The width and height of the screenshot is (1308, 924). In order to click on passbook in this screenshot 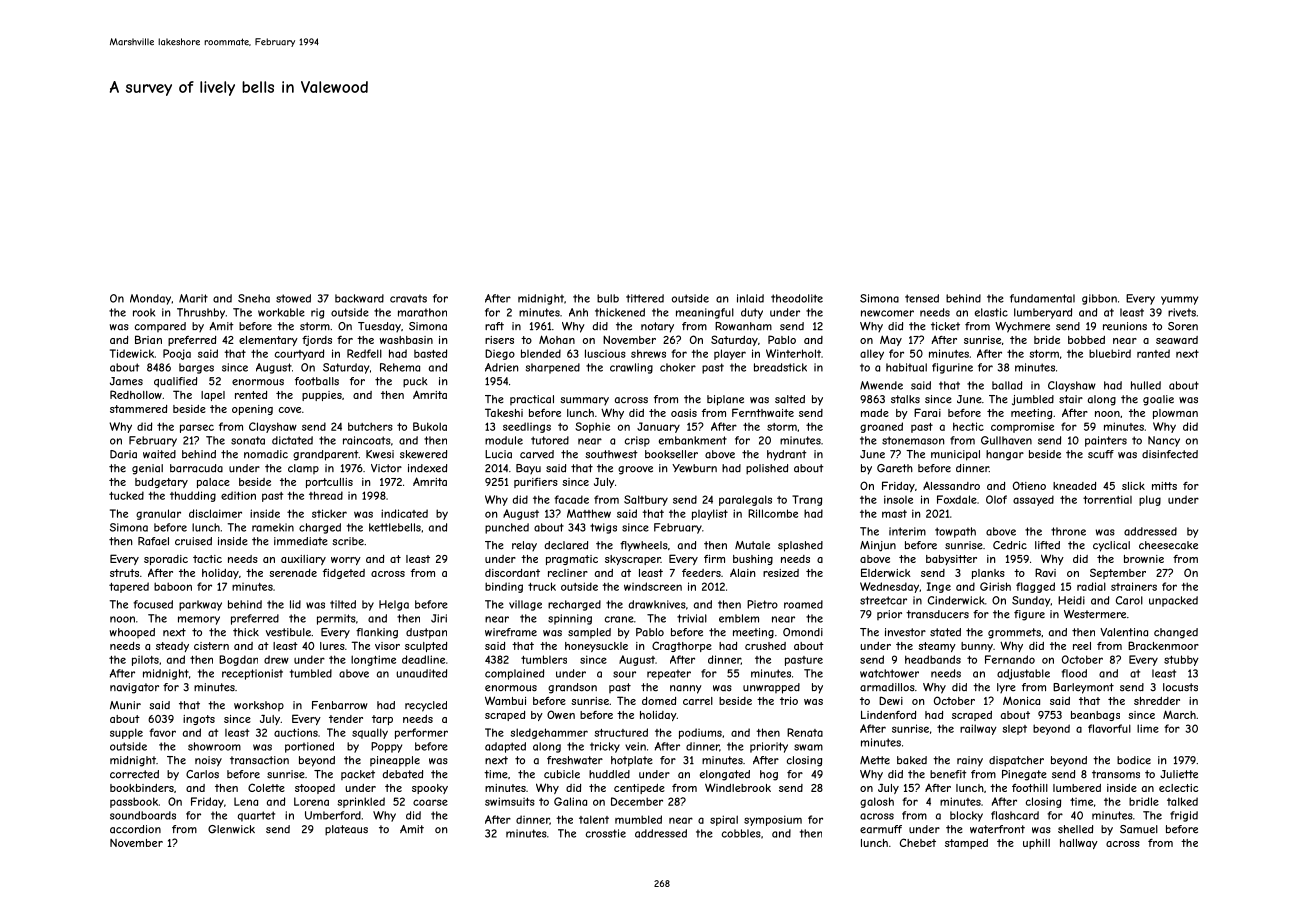, I will do `click(134, 802)`.
